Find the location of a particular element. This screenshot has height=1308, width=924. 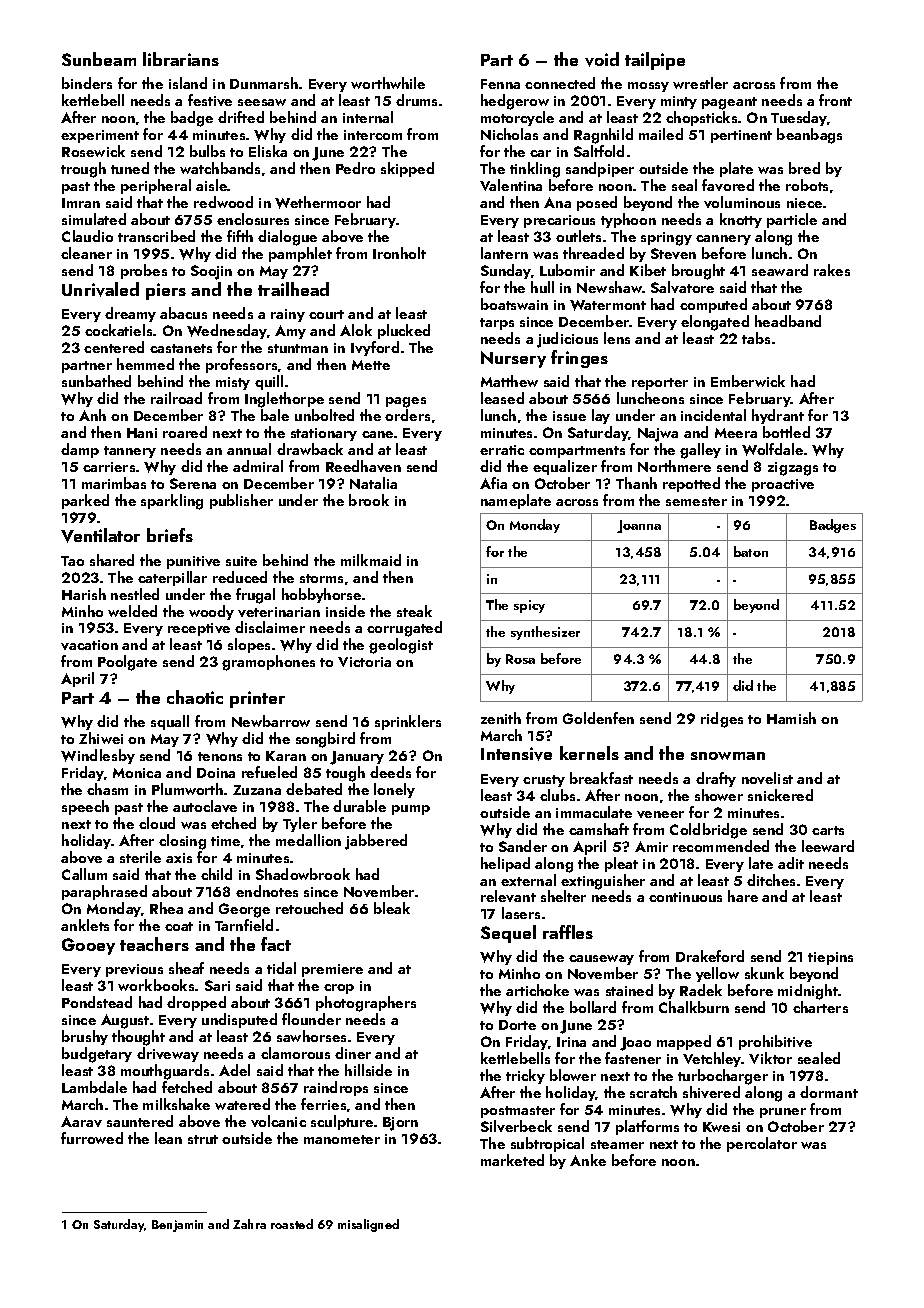

Eliska is located at coordinates (268, 151).
